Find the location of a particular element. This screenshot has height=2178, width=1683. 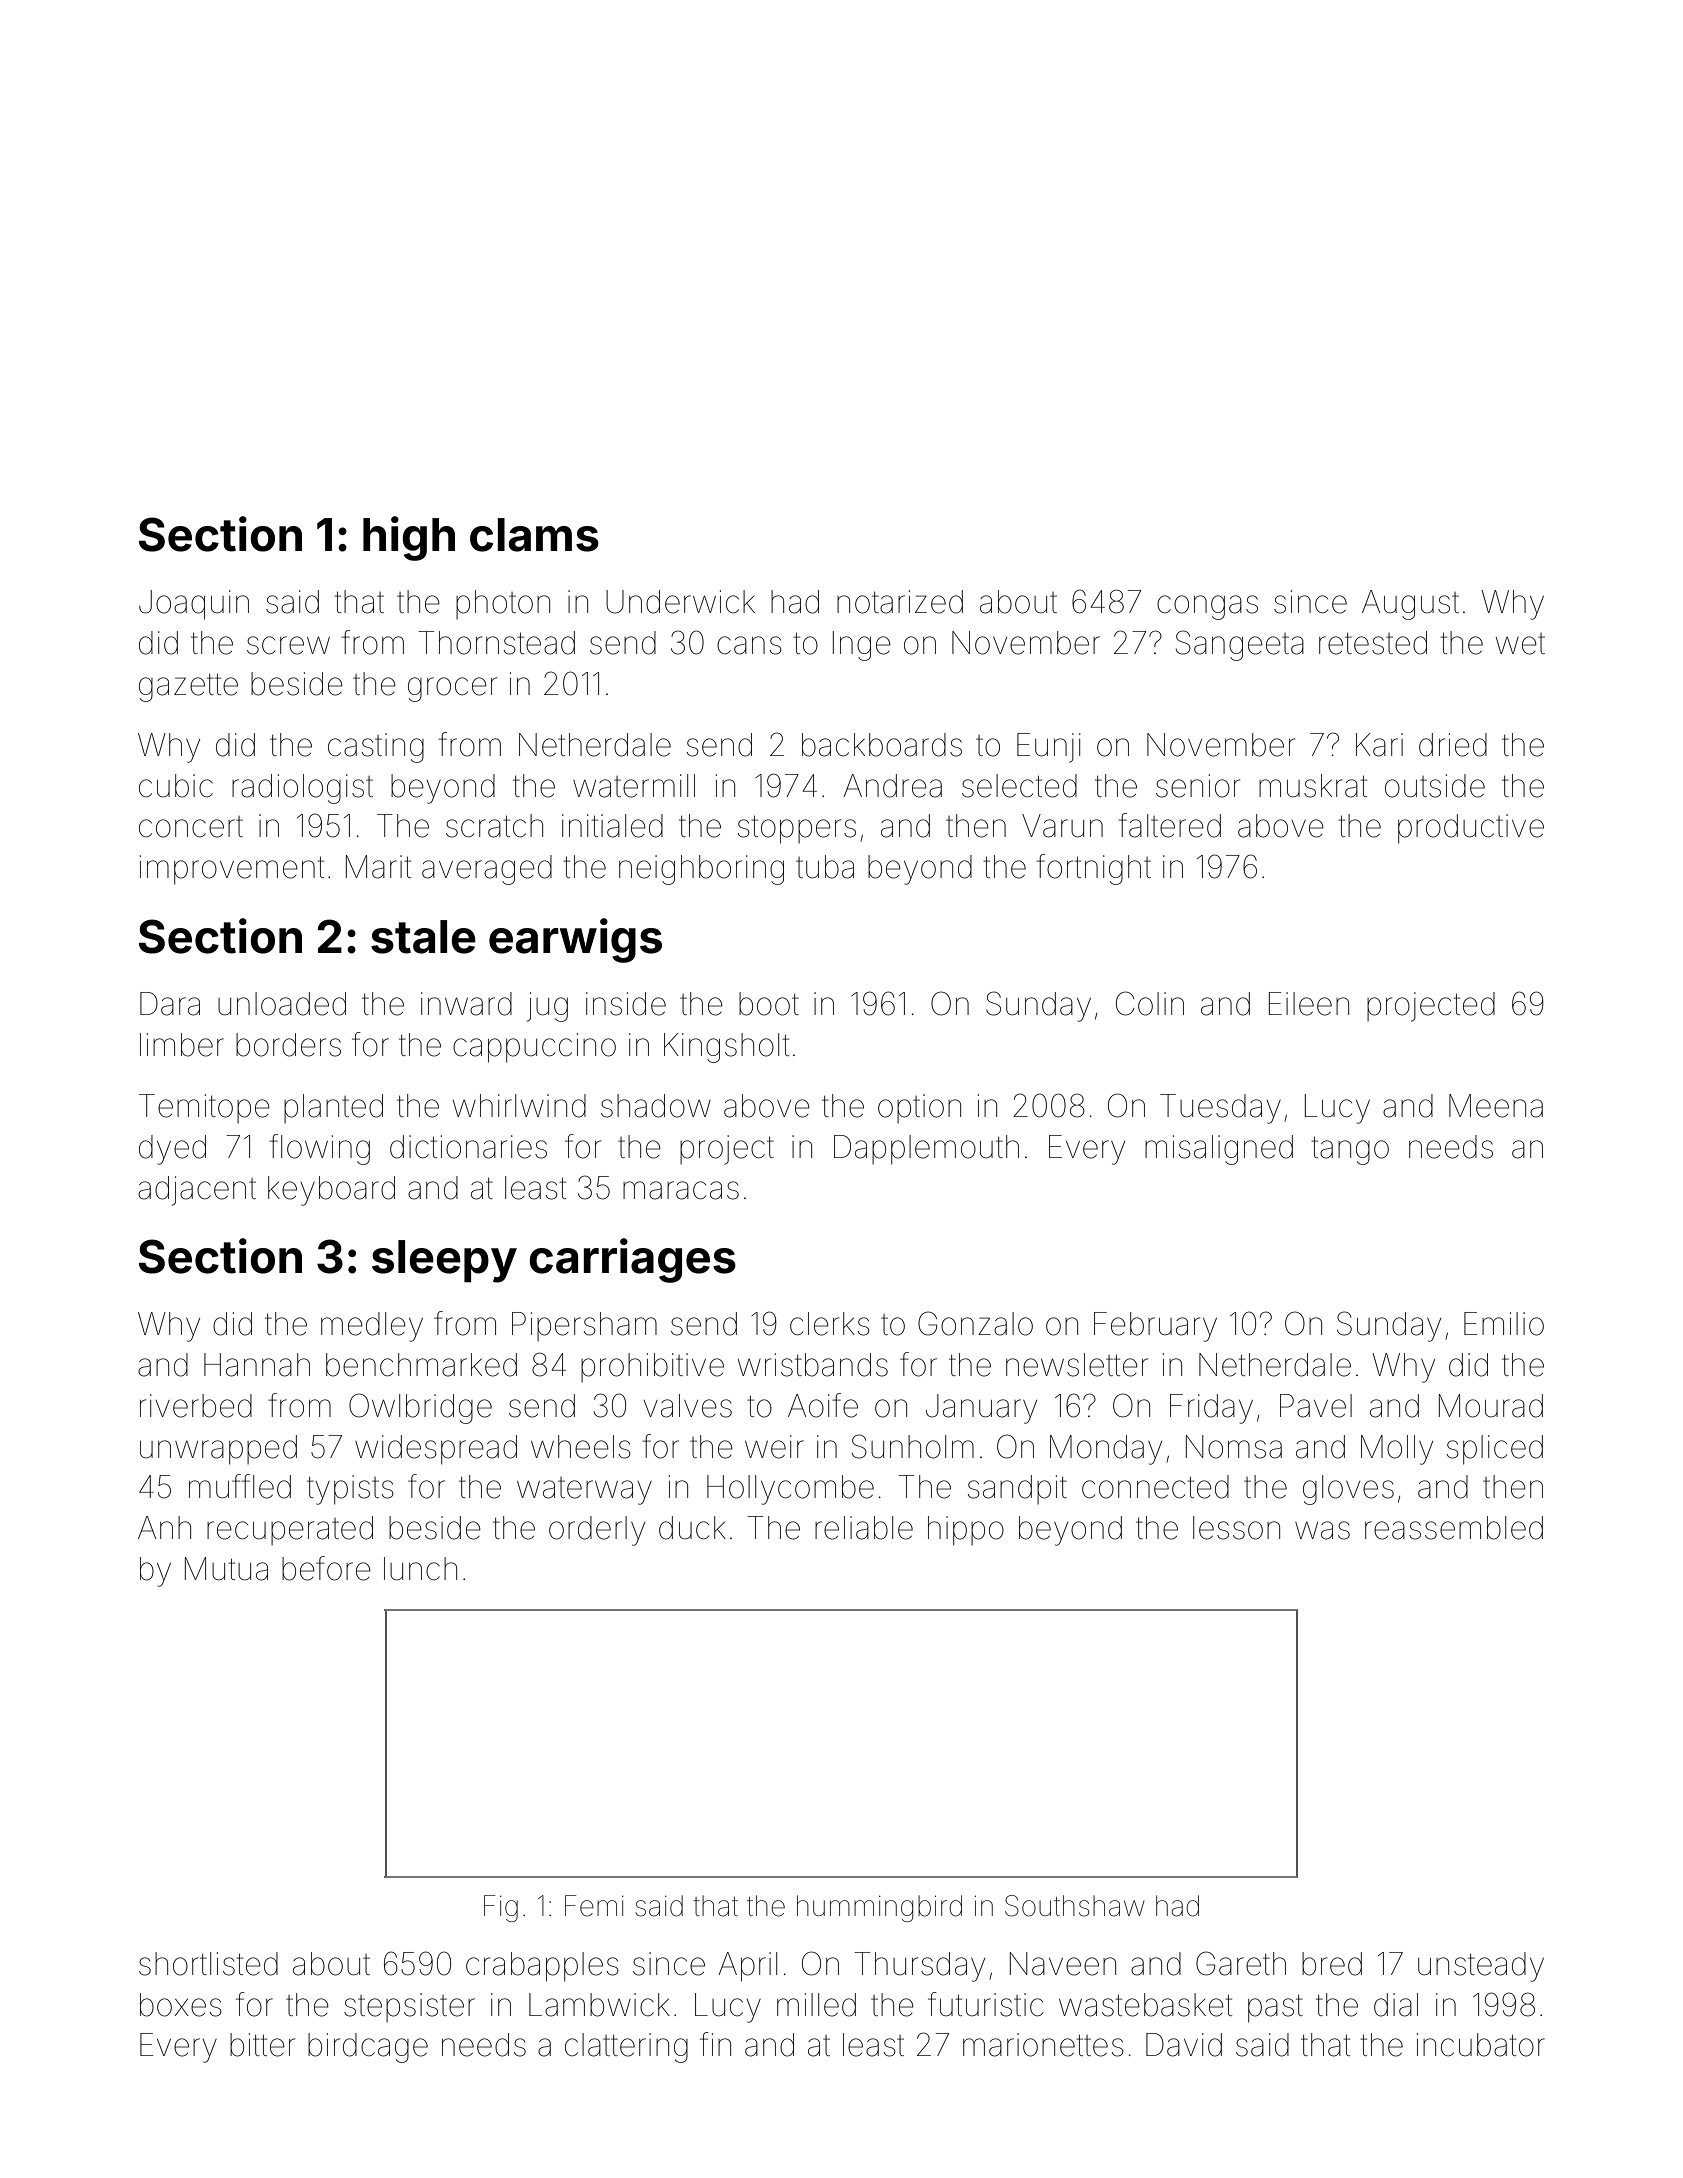

radiologist is located at coordinates (302, 789).
